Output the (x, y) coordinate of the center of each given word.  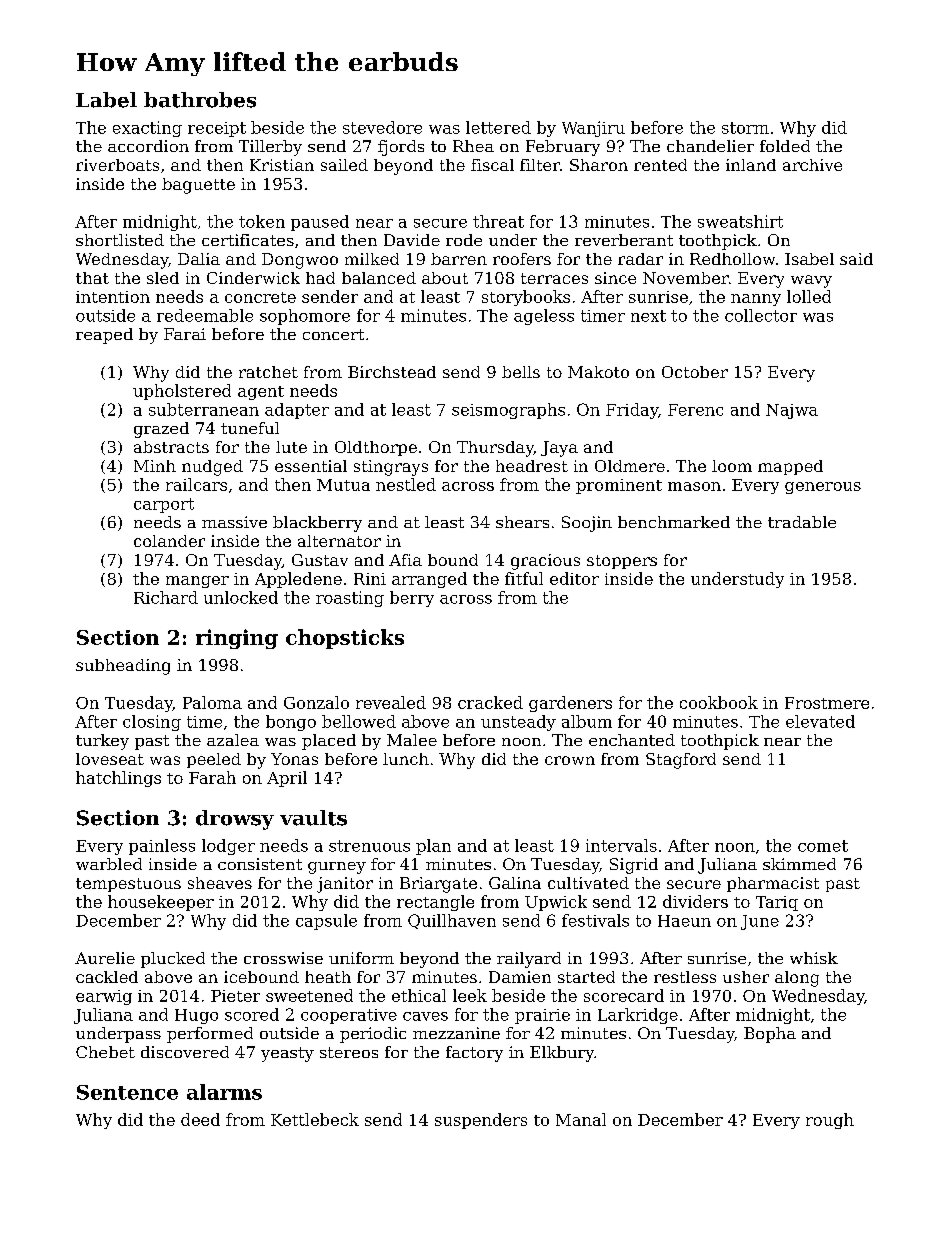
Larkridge (638, 1016)
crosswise (283, 958)
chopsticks (345, 639)
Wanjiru (593, 129)
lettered (498, 127)
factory (474, 1054)
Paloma (212, 702)
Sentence (127, 1092)
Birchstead (392, 372)
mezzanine (456, 1033)
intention (113, 297)
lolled (809, 296)
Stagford (681, 761)
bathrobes (200, 100)
